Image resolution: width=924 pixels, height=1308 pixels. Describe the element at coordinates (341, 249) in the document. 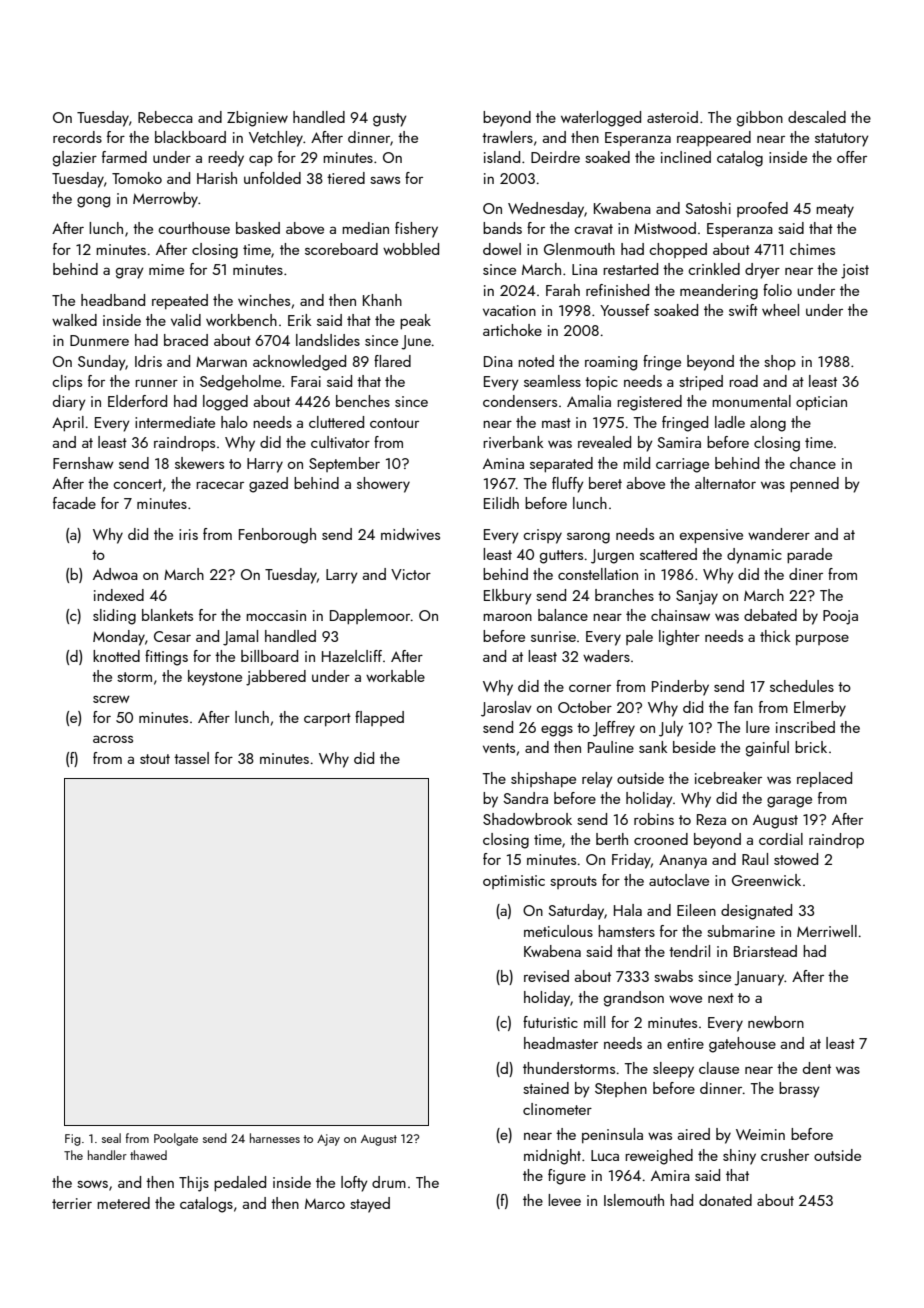

I see `scoreboard` at that location.
